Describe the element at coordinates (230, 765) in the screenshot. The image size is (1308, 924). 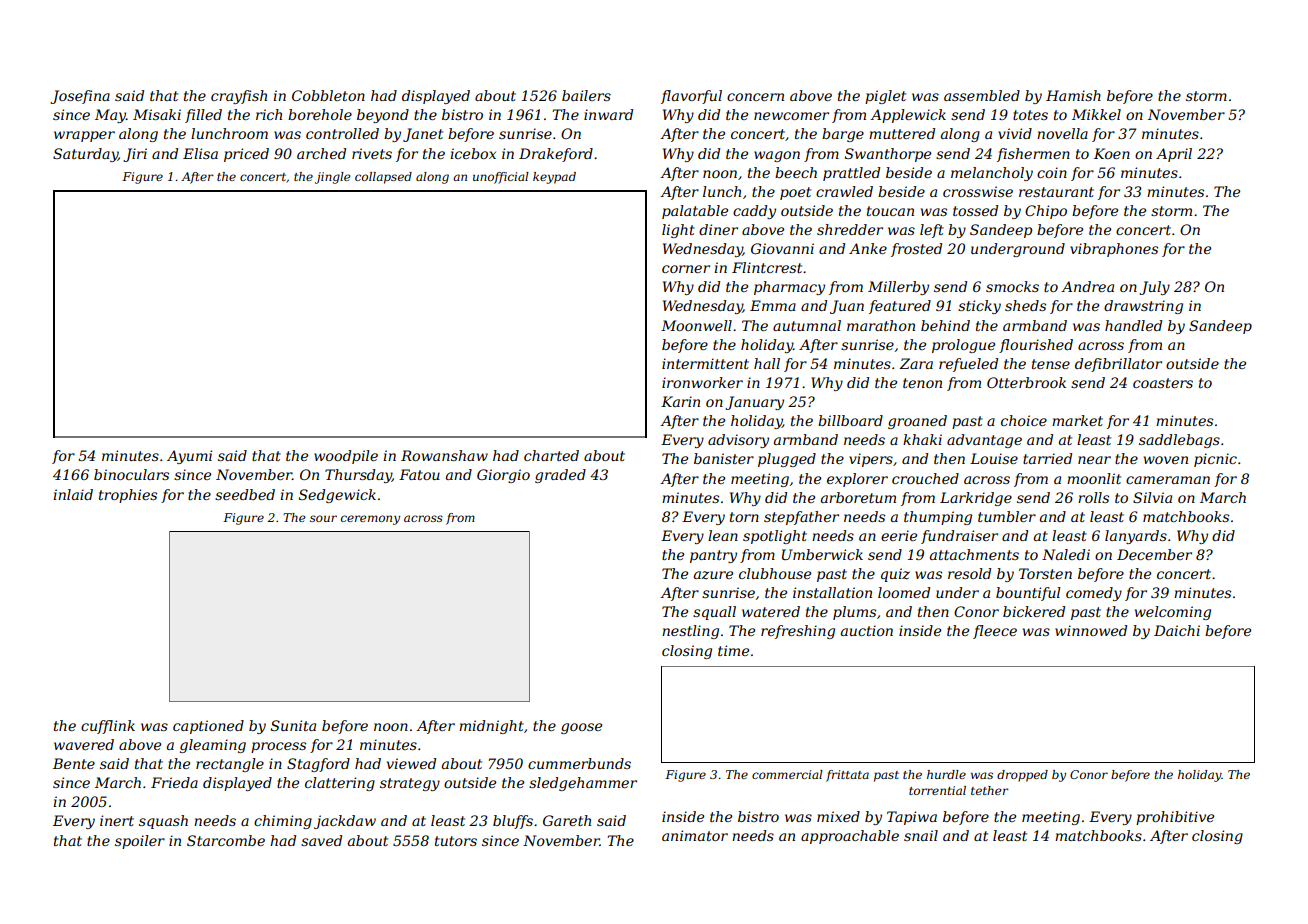
I see `rectangle` at that location.
